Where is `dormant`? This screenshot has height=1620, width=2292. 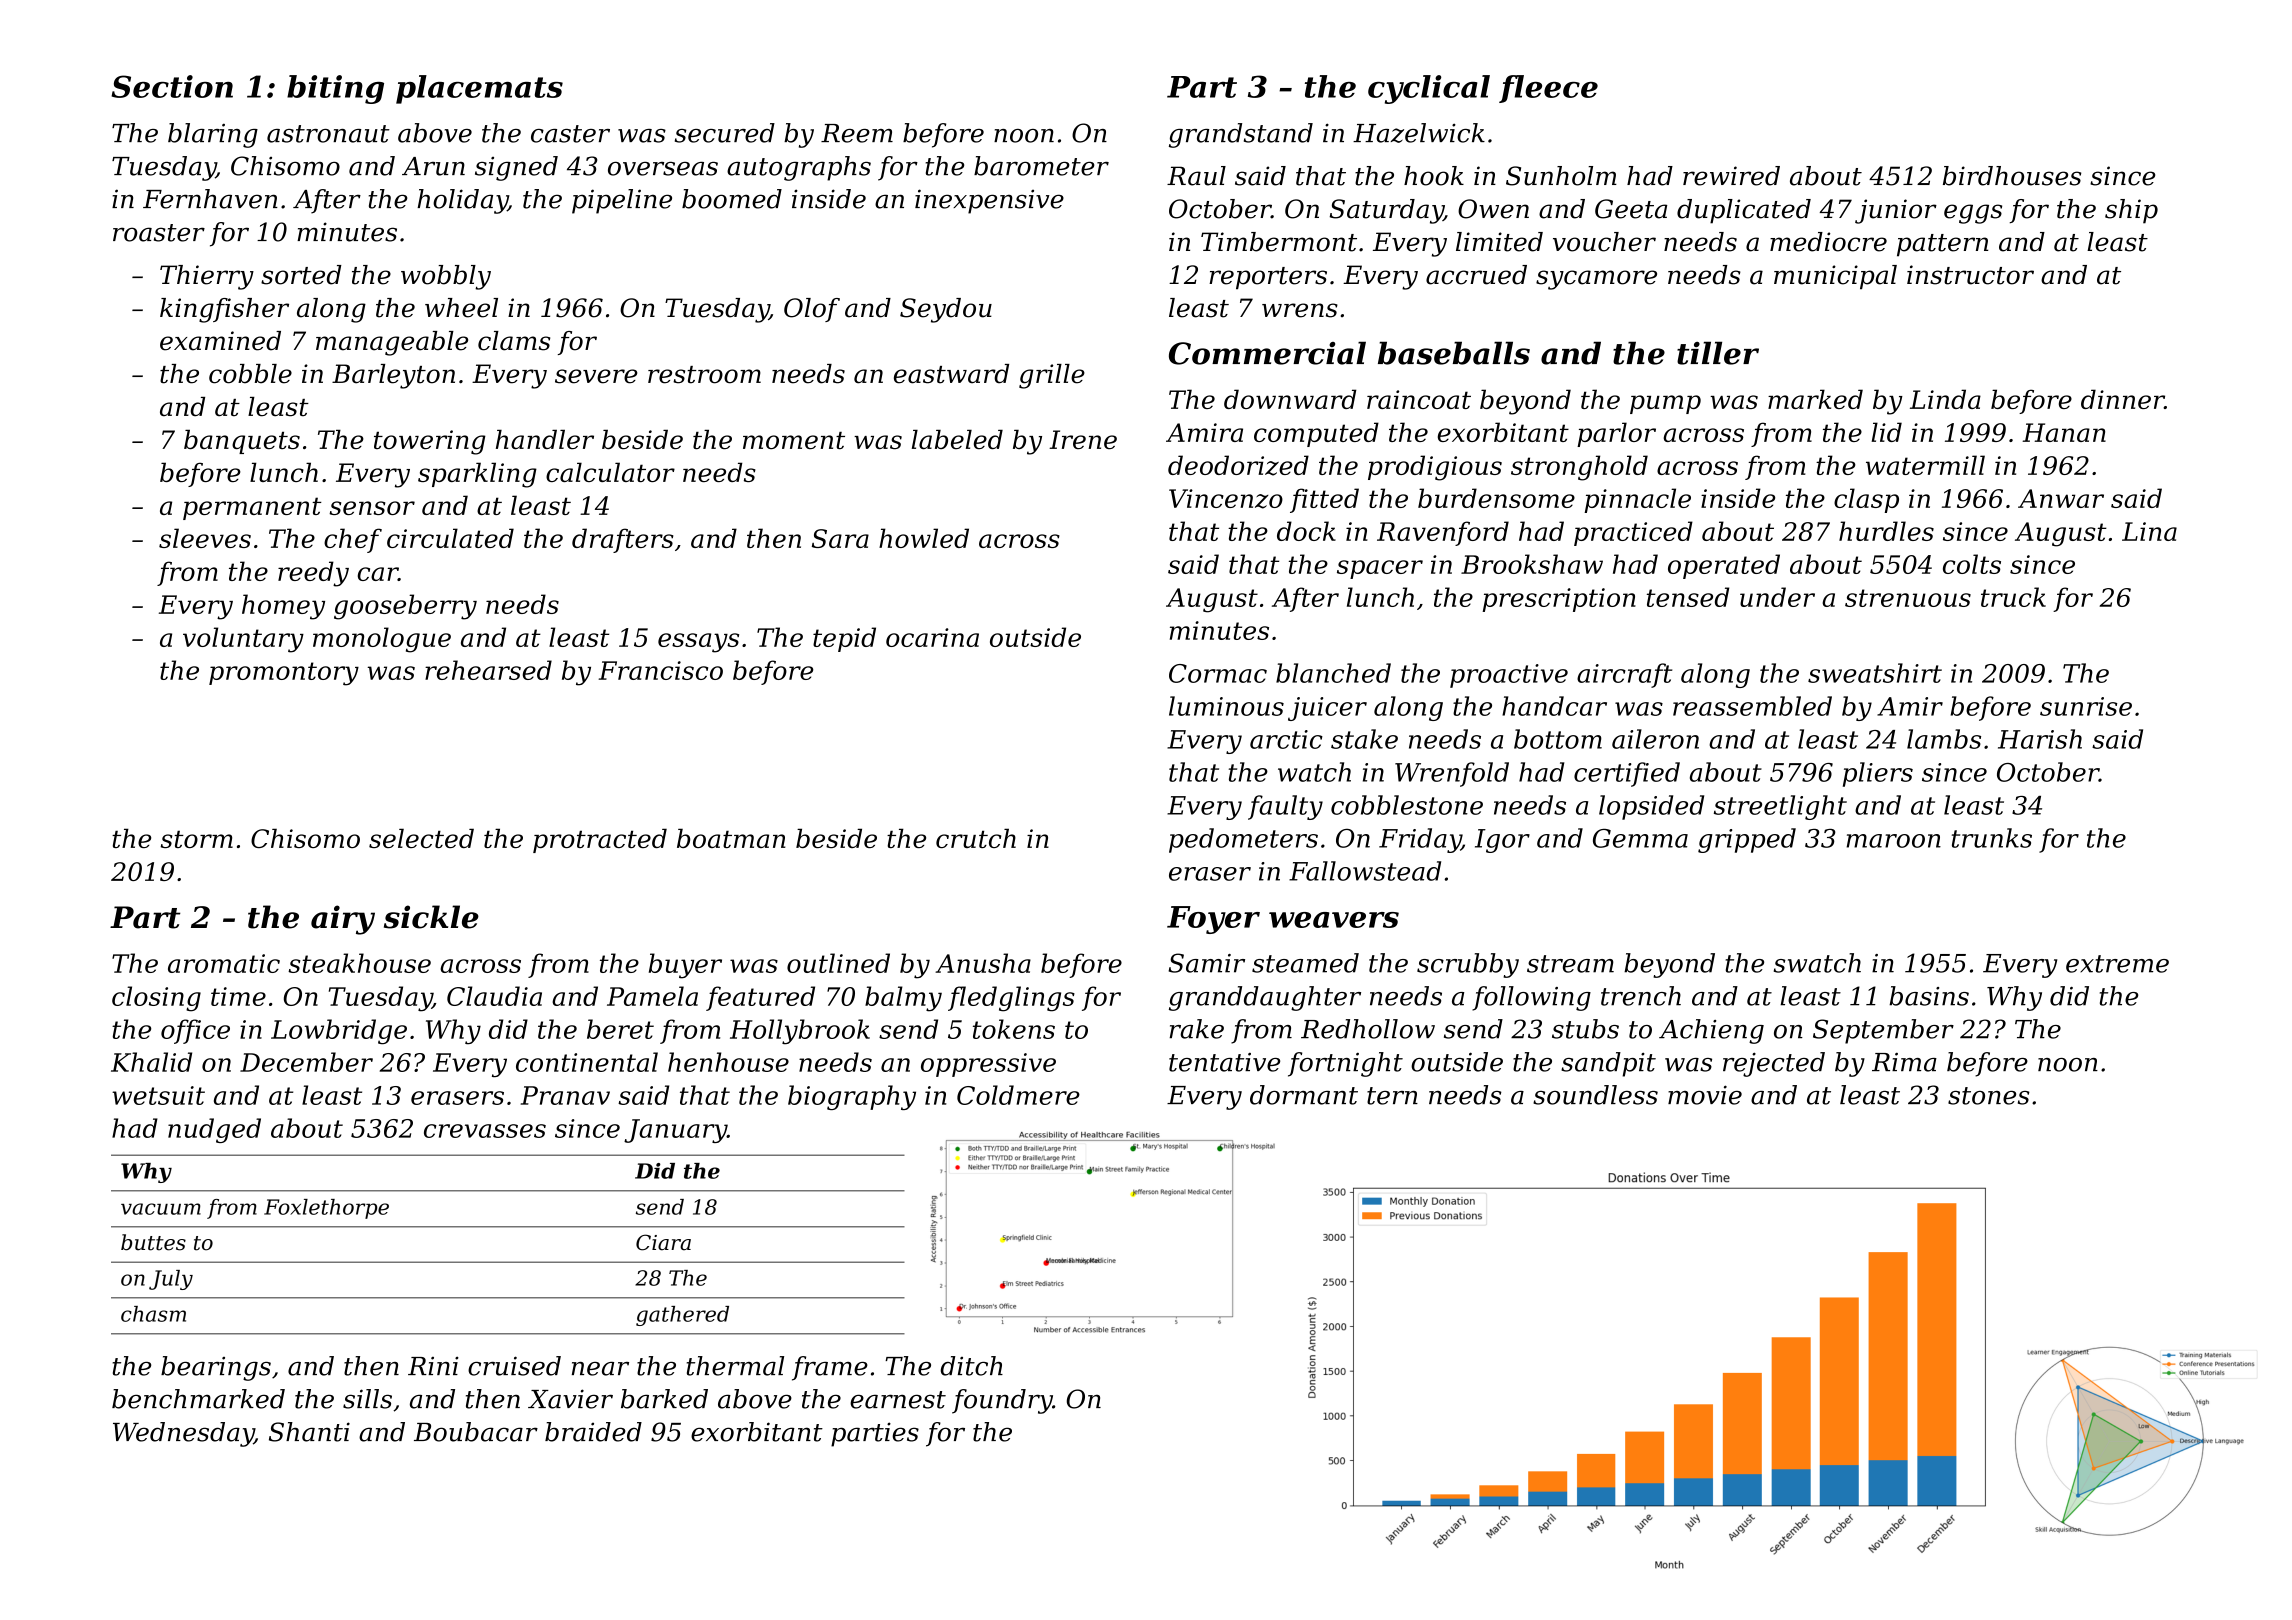
dormant is located at coordinates (1304, 1095).
